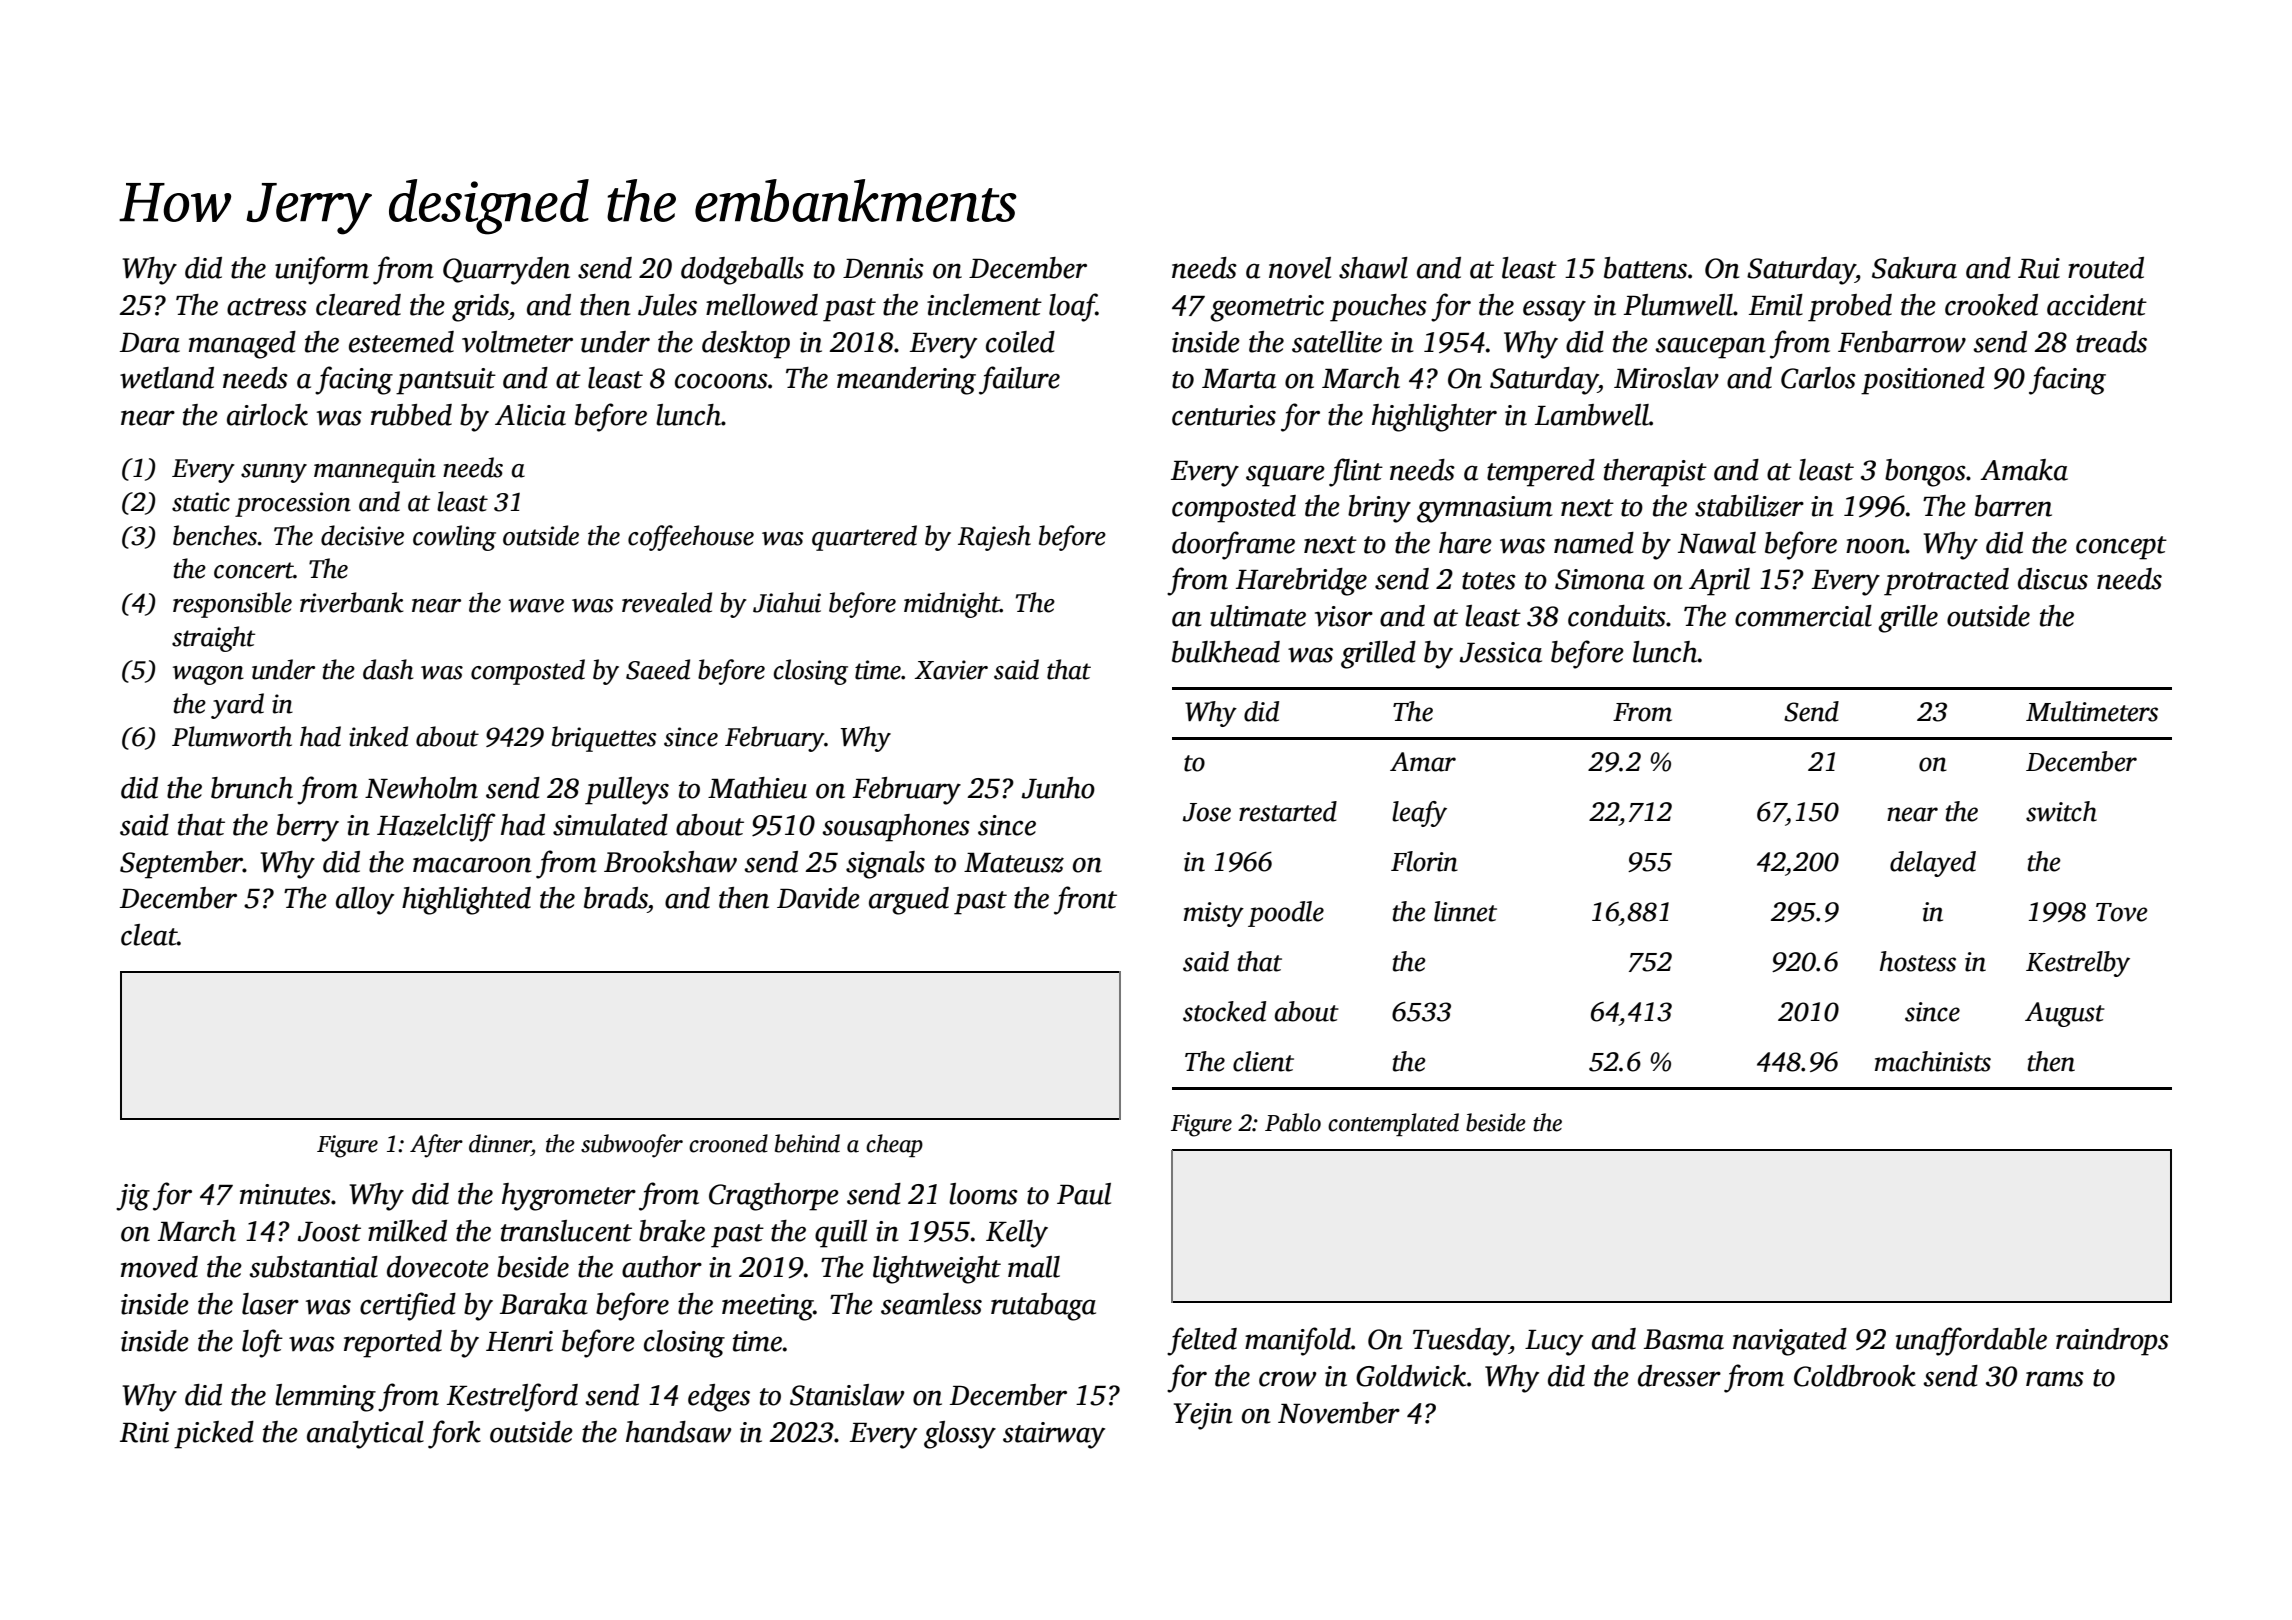  Describe the element at coordinates (1203, 1416) in the screenshot. I see `Yejin` at that location.
